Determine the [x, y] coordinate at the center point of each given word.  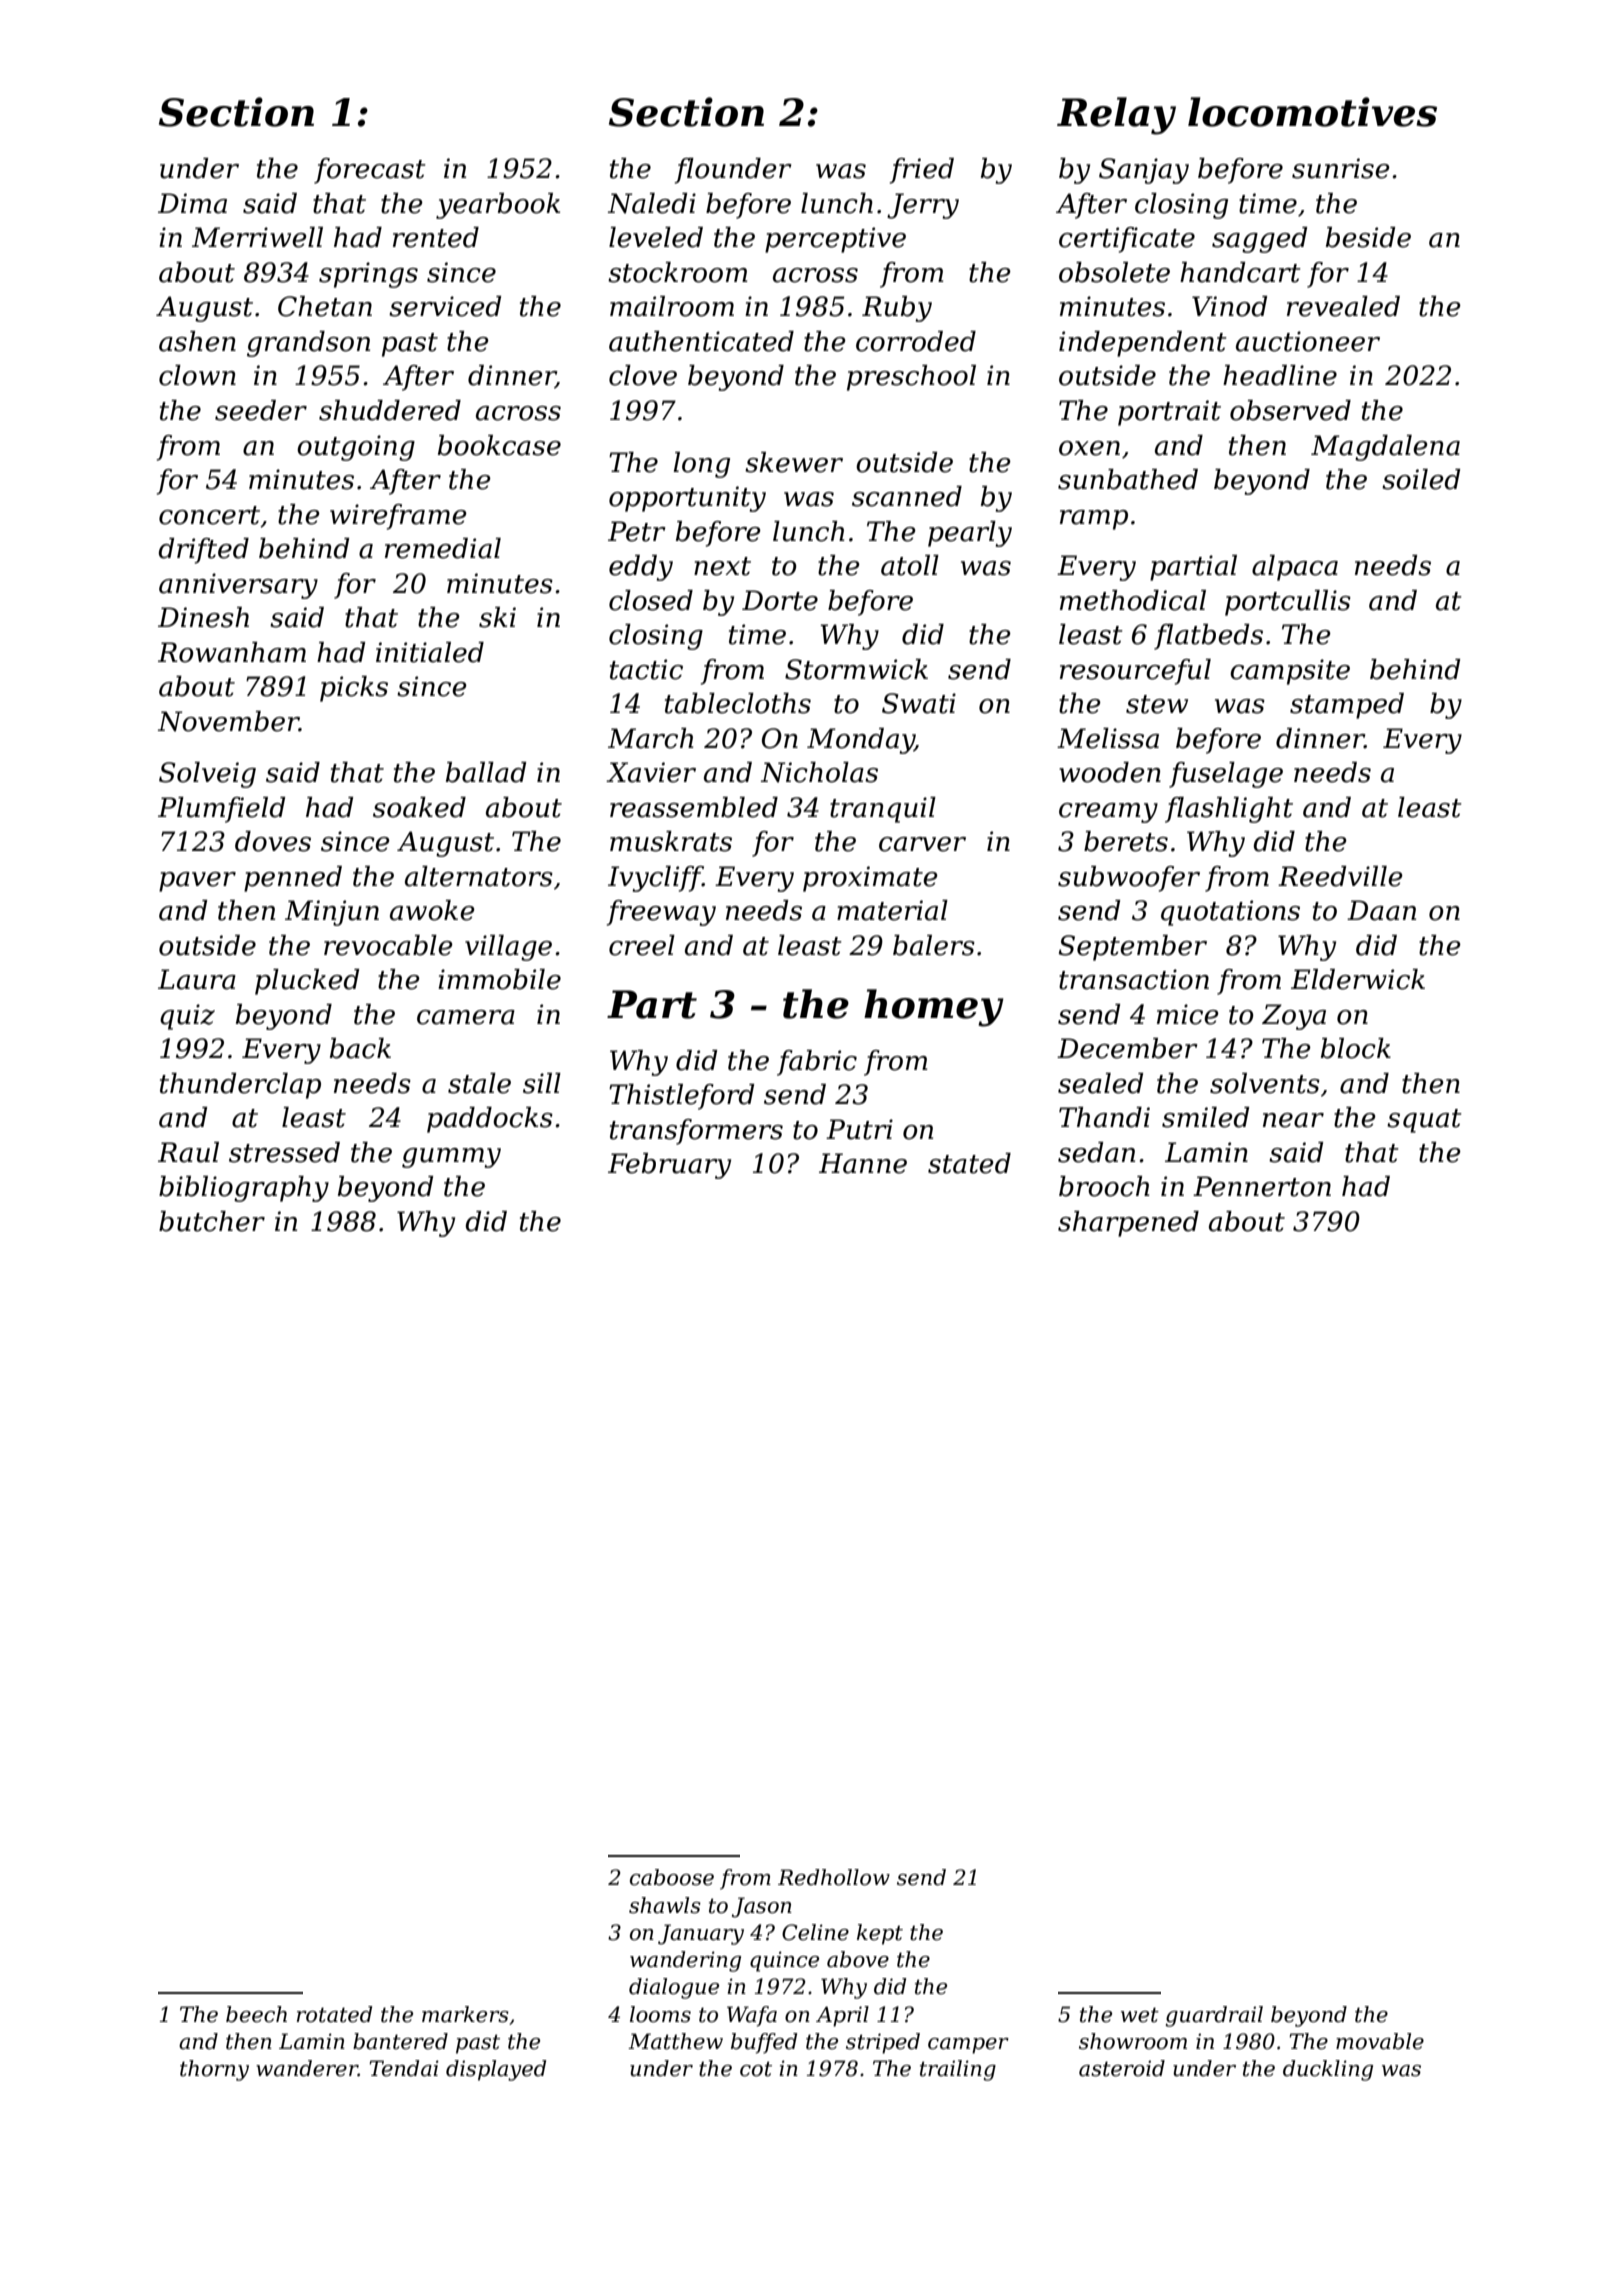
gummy [451, 1158]
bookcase [499, 445]
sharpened [1128, 1224]
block [1356, 1048]
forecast [370, 171]
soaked [419, 807]
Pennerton [1262, 1186]
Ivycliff [655, 879]
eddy [641, 568]
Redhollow [834, 1877]
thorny [214, 2070]
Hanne [863, 1163]
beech [256, 2014]
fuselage [1226, 775]
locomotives [1312, 112]
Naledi [652, 203]
